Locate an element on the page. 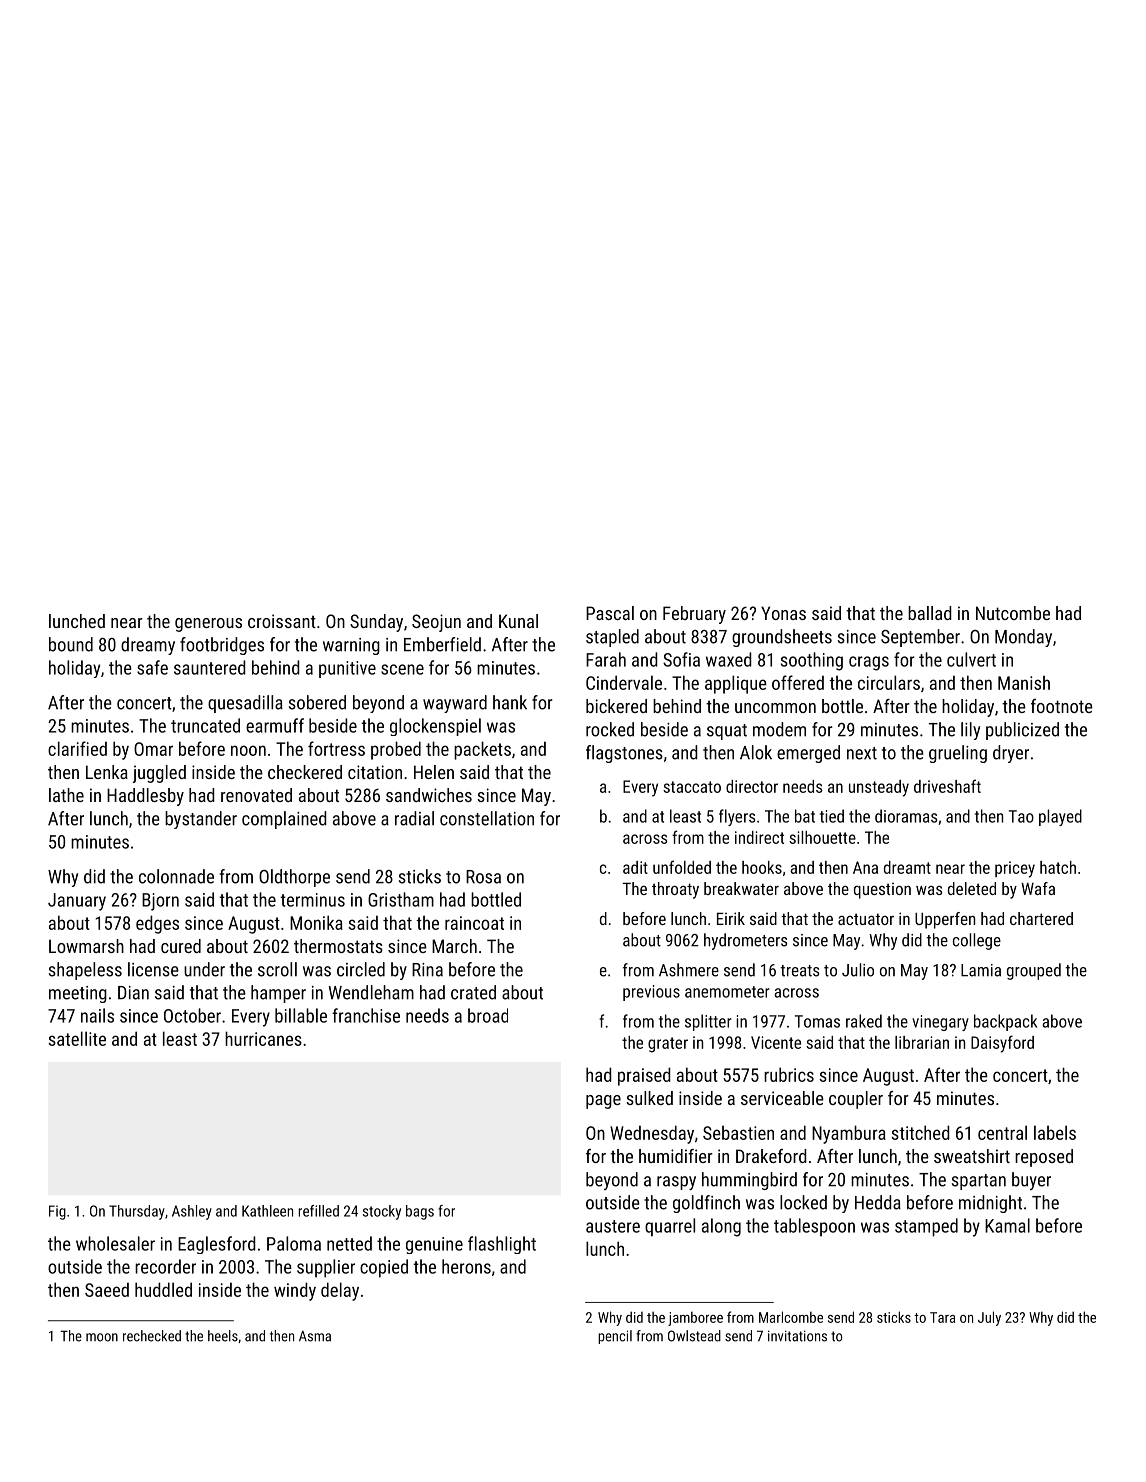 Image resolution: width=1146 pixels, height=1482 pixels. librarian is located at coordinates (922, 1042).
